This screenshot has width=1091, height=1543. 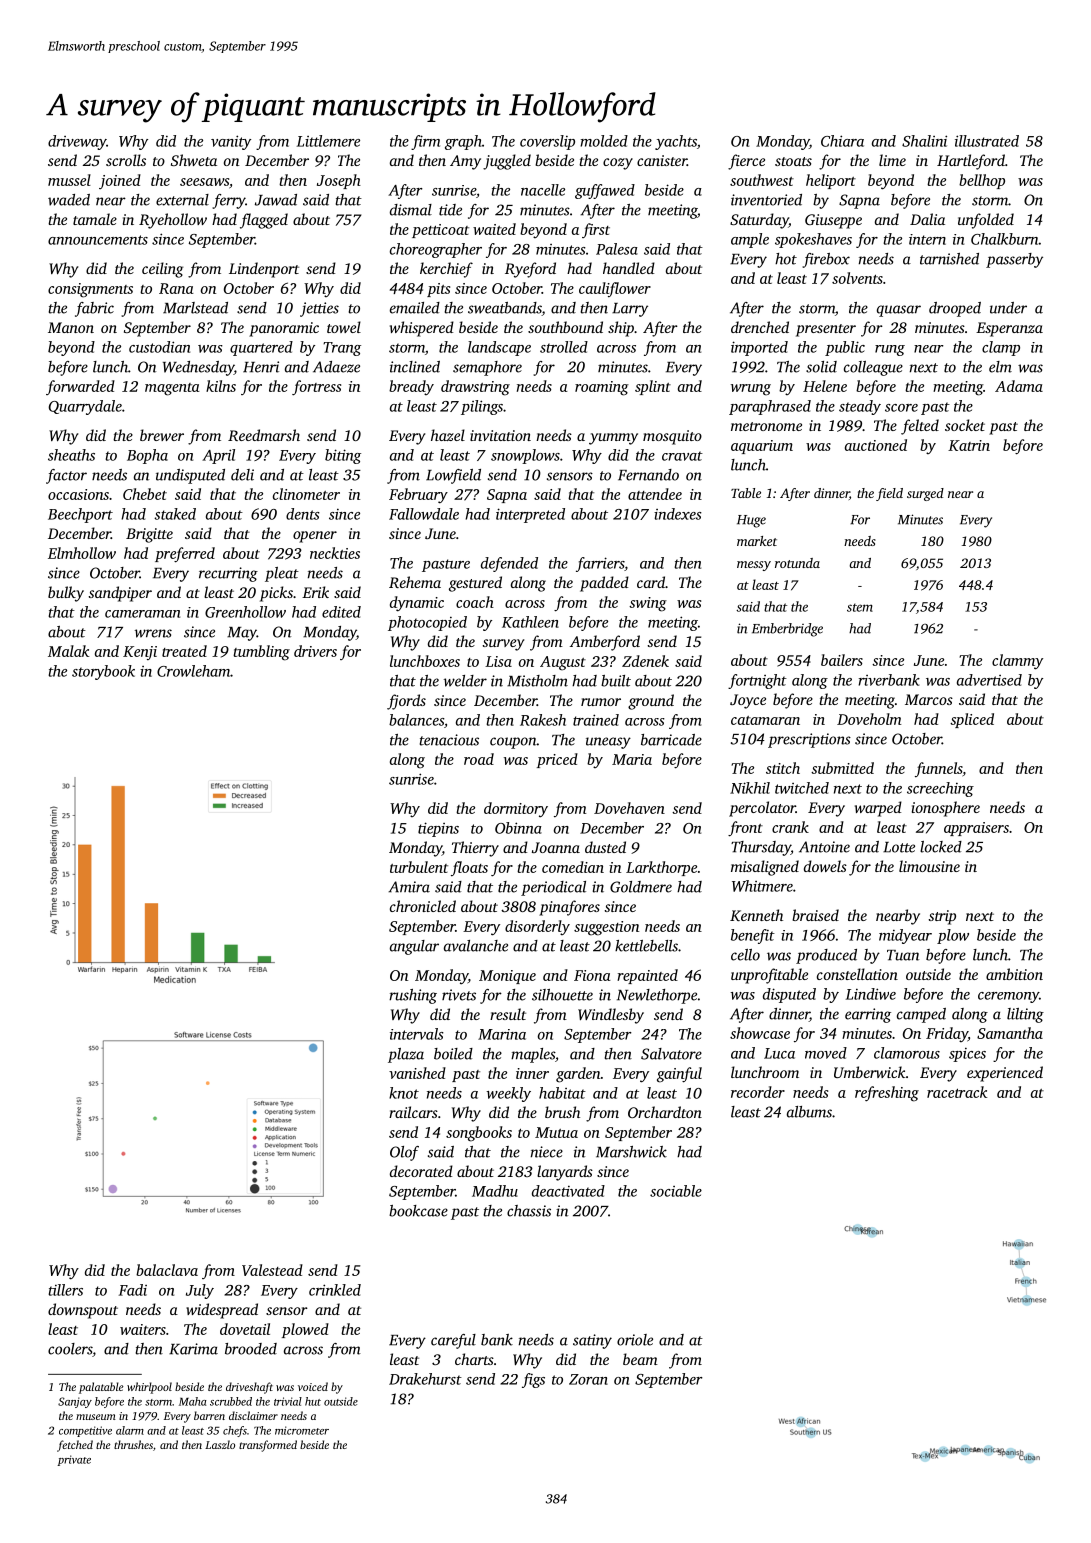 What do you see at coordinates (416, 720) in the screenshot?
I see `balances` at bounding box center [416, 720].
